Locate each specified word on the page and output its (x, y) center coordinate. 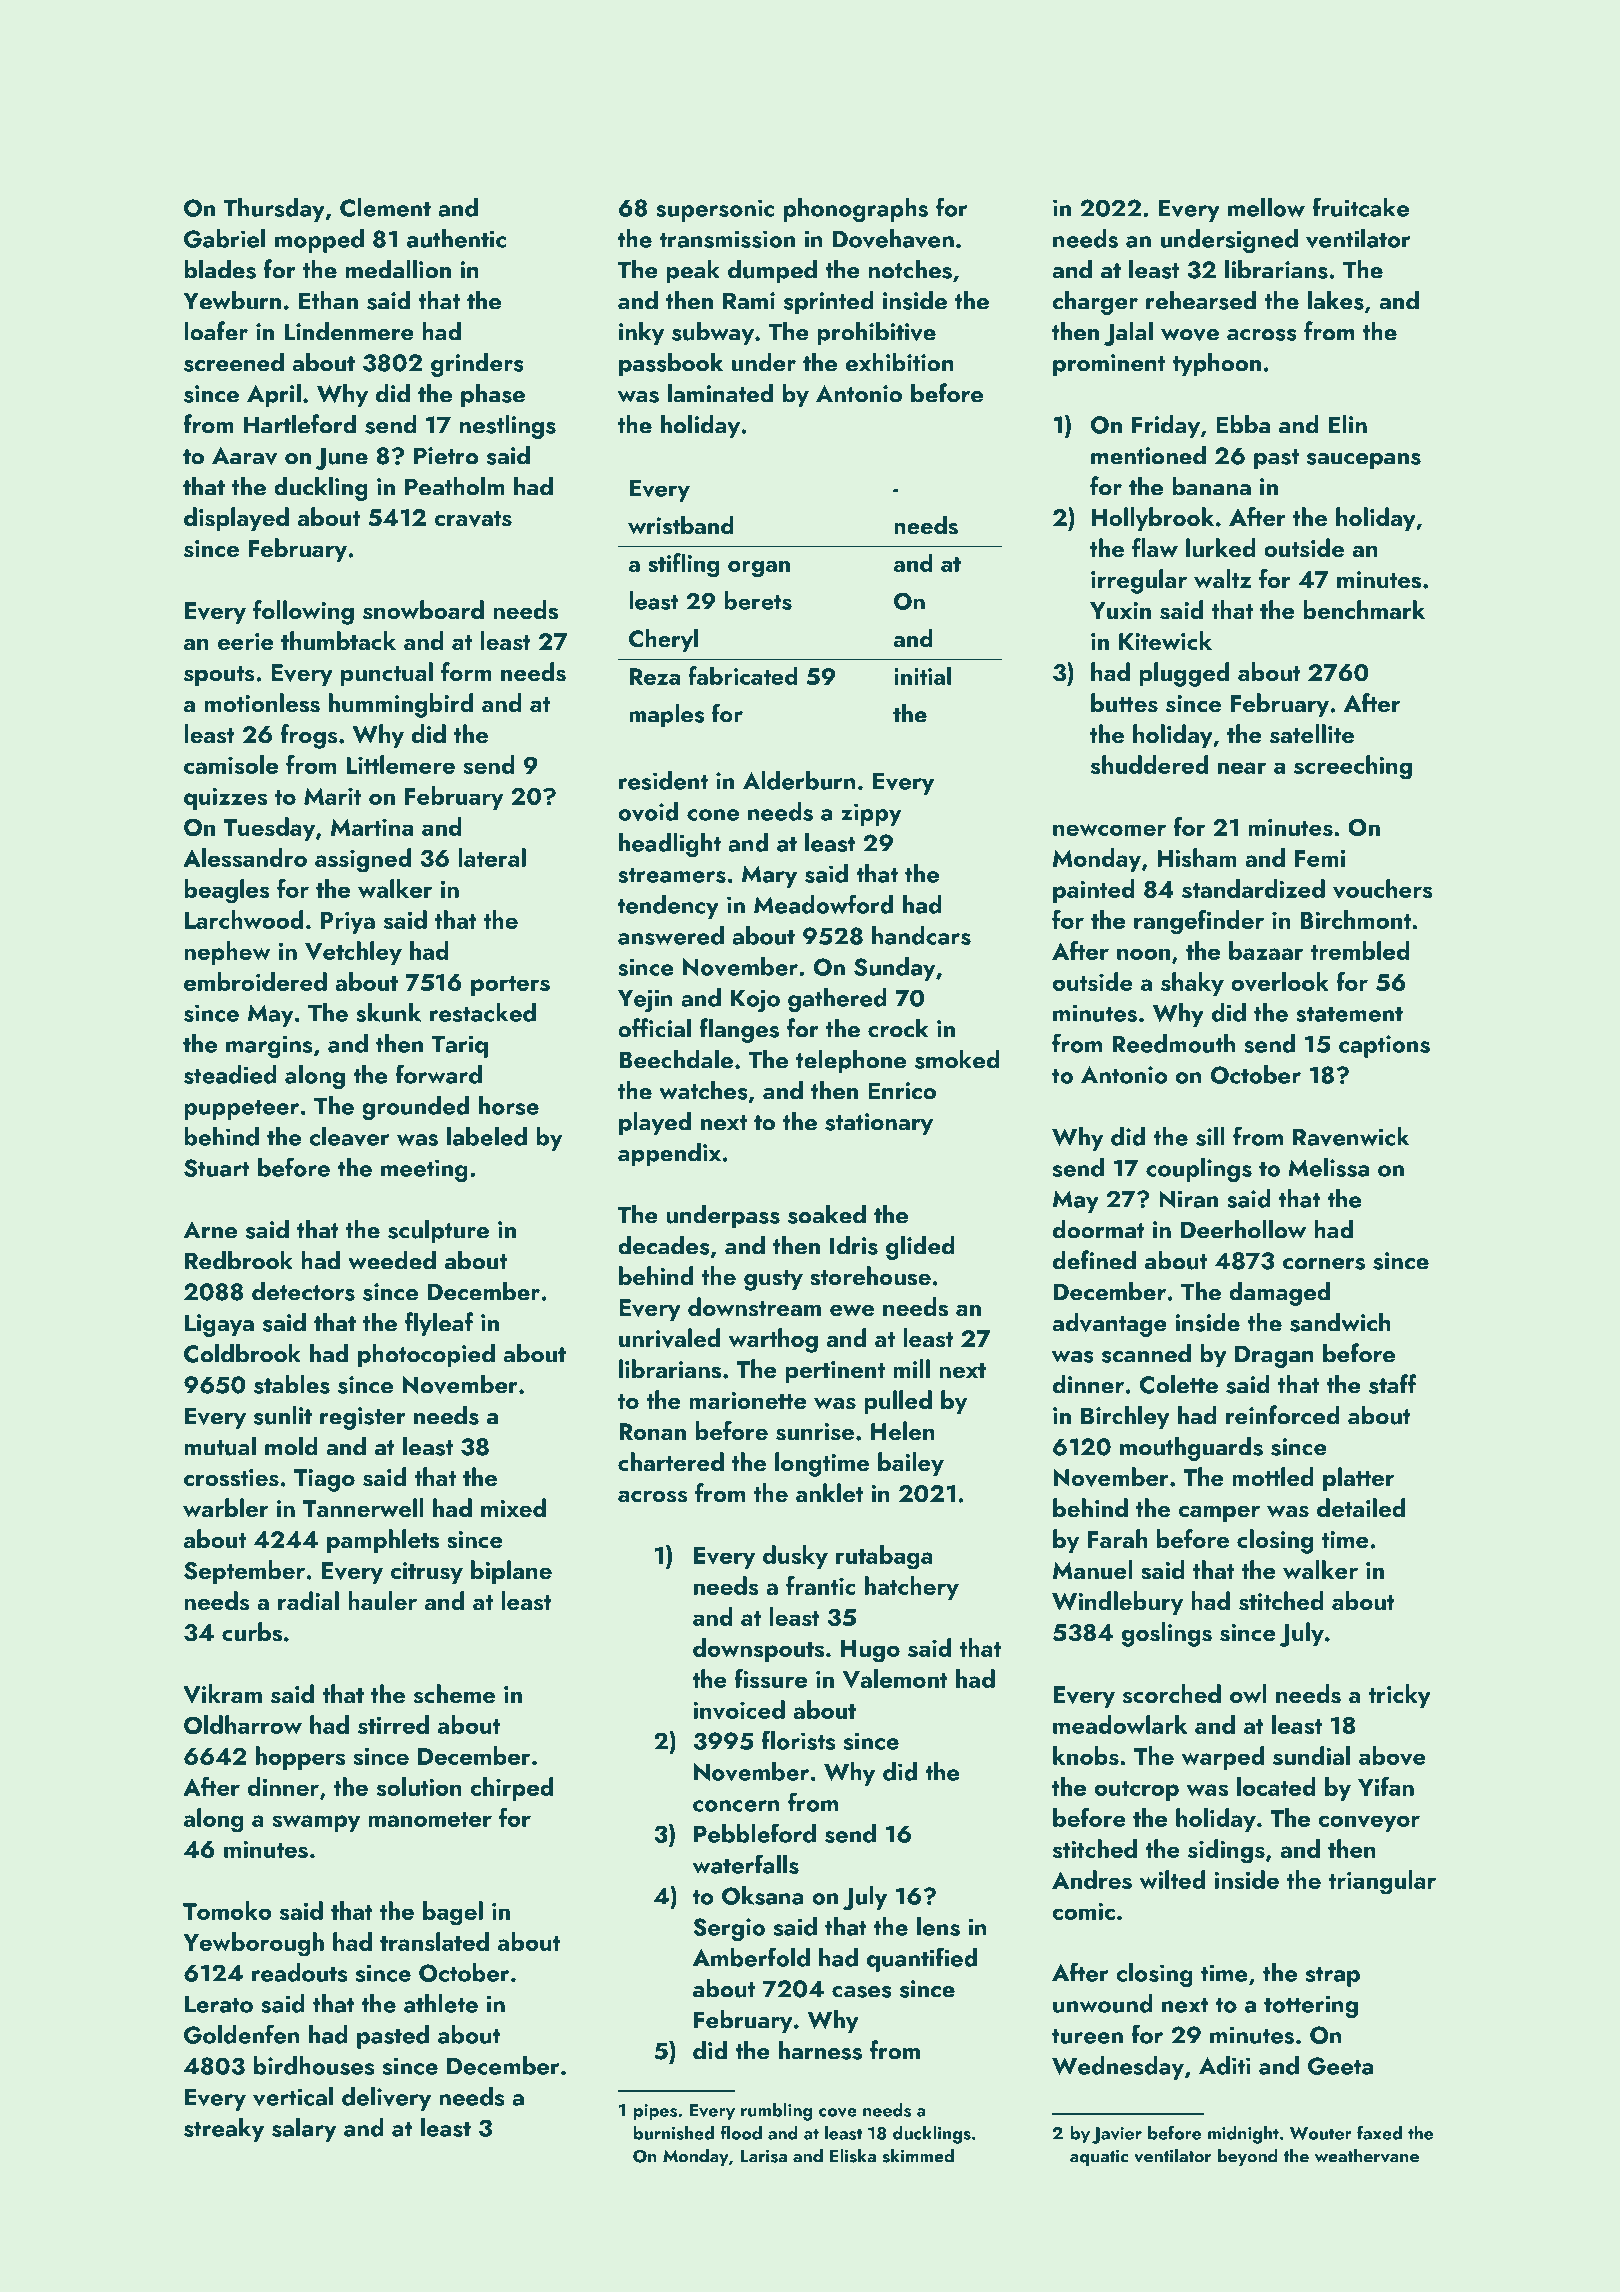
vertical (293, 2097)
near (1242, 768)
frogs (309, 736)
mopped (319, 241)
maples (666, 716)
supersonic (715, 210)
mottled (1273, 1476)
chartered (671, 1461)
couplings (1199, 1170)
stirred (393, 1724)
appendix (669, 1154)
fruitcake (1360, 207)
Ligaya (219, 1325)
